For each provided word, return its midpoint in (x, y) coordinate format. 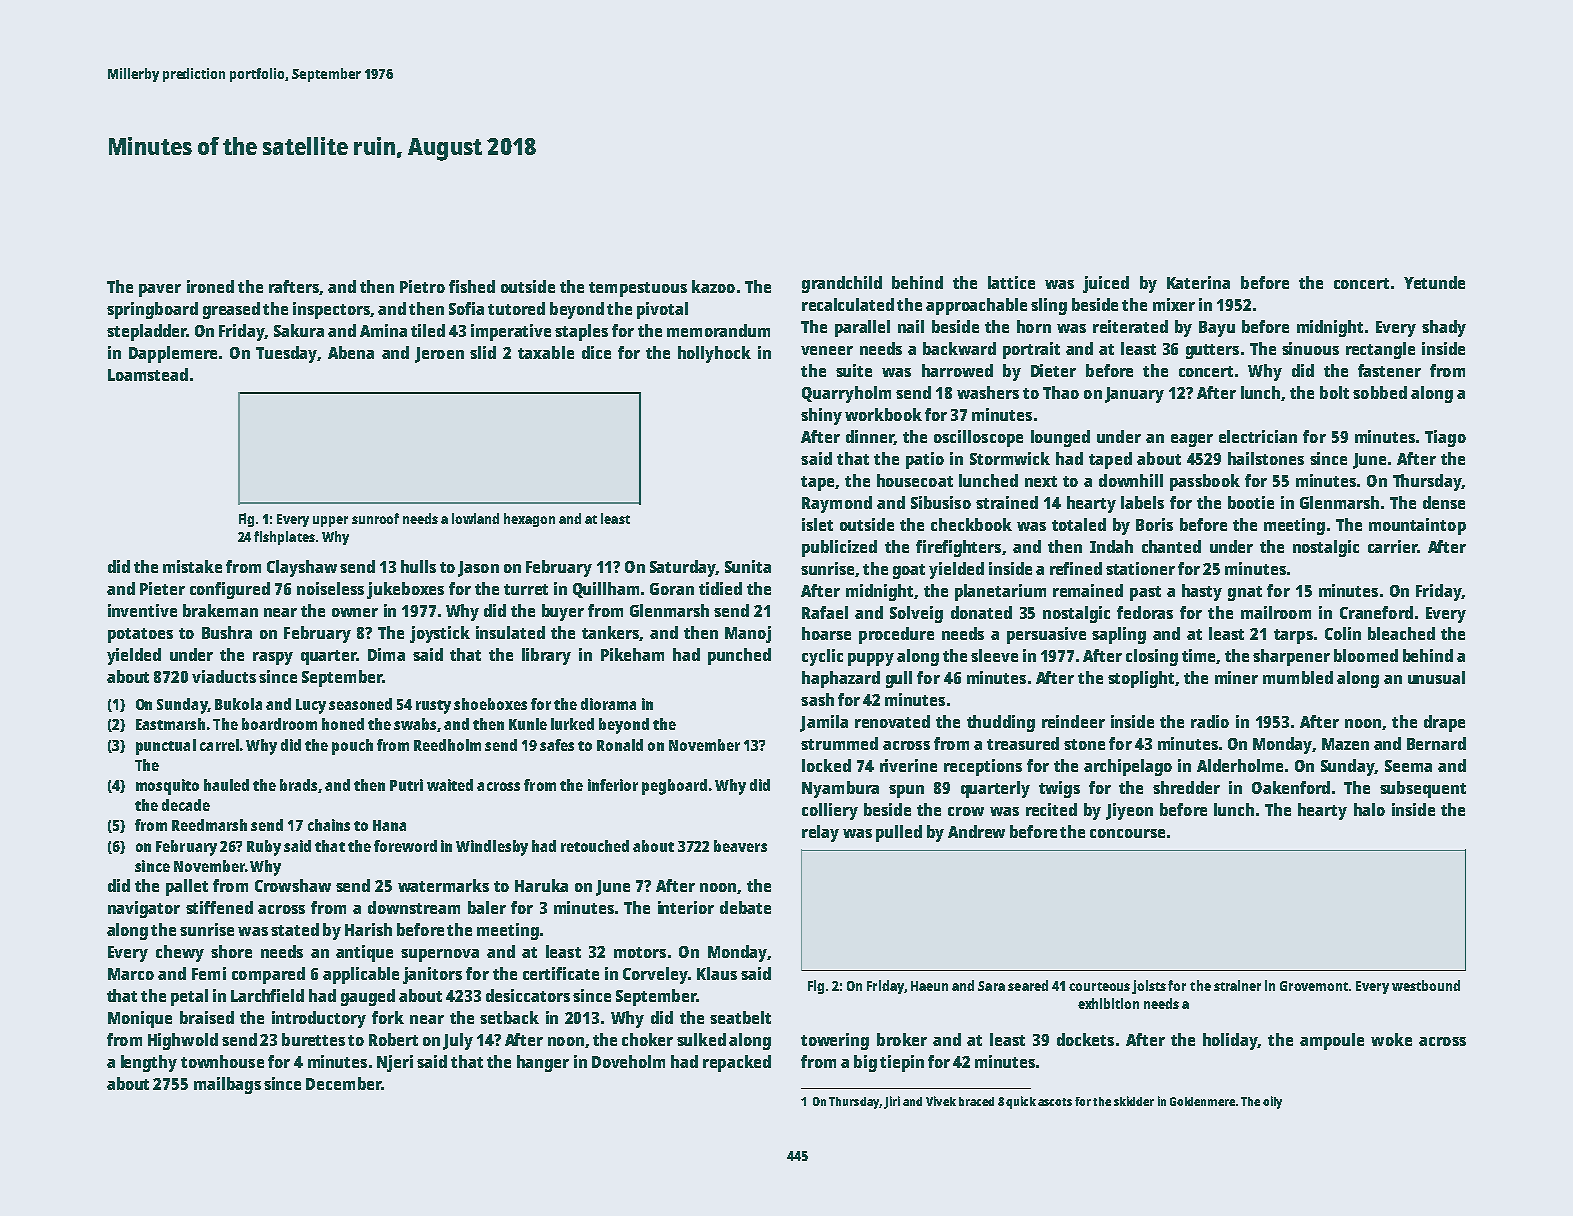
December (343, 1083)
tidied (720, 588)
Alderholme (1240, 765)
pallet (187, 887)
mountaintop (1417, 526)
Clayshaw (302, 568)
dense (1444, 502)
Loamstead (148, 374)
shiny (821, 416)
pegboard (674, 787)
